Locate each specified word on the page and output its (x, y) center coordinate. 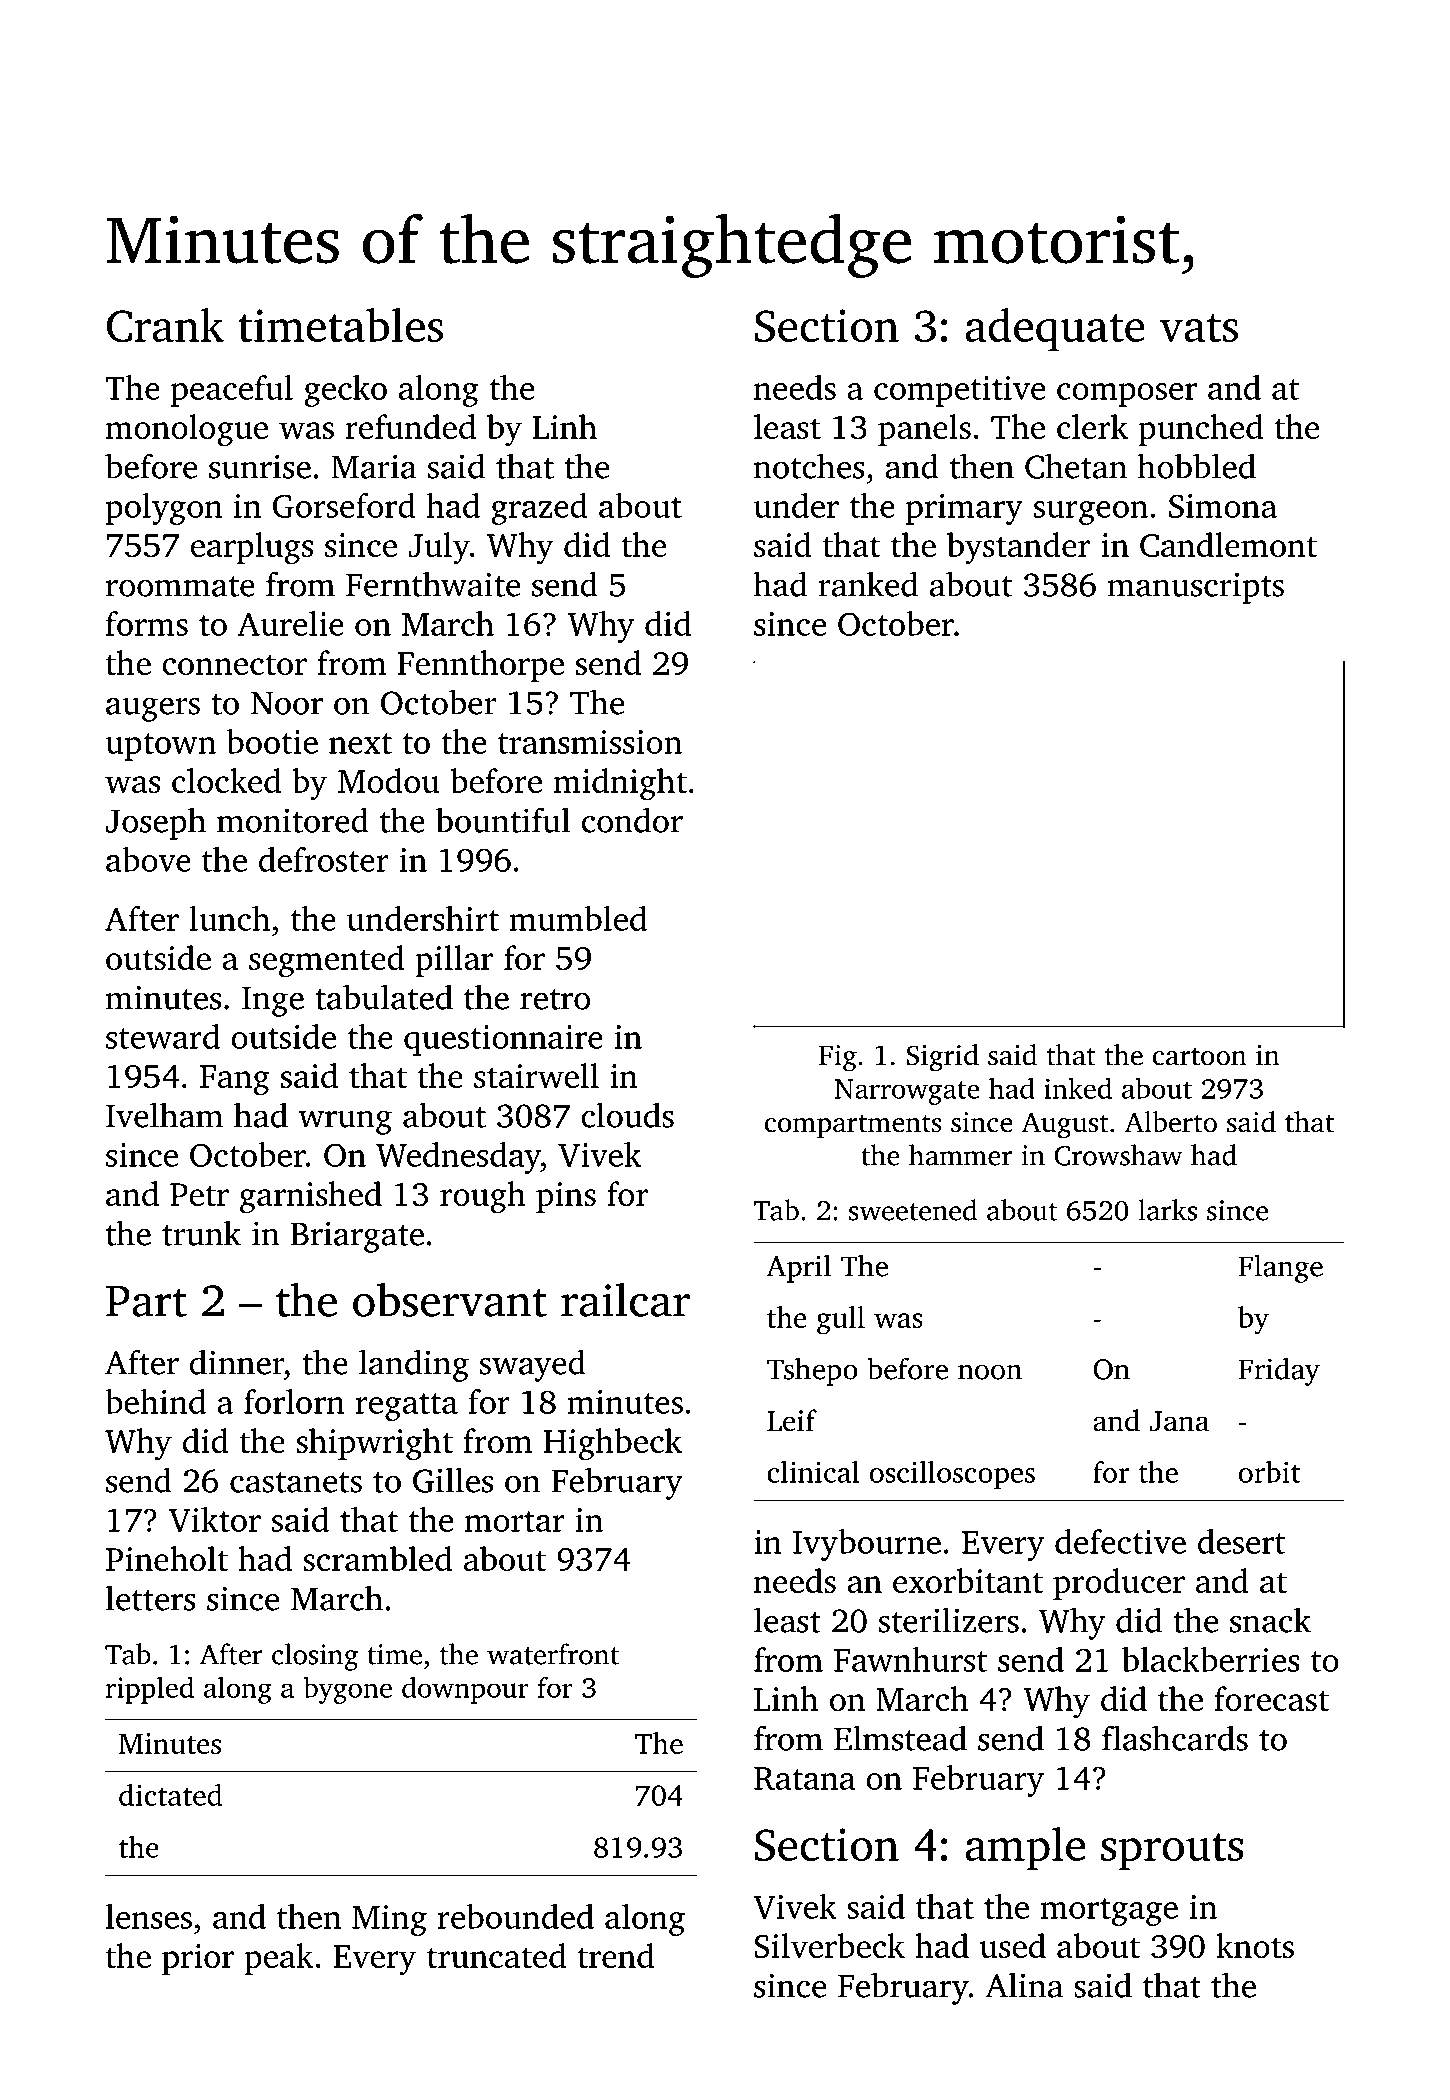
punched (1200, 430)
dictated (170, 1795)
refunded (410, 426)
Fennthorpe (480, 666)
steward (163, 1036)
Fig (838, 1058)
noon (990, 1372)
